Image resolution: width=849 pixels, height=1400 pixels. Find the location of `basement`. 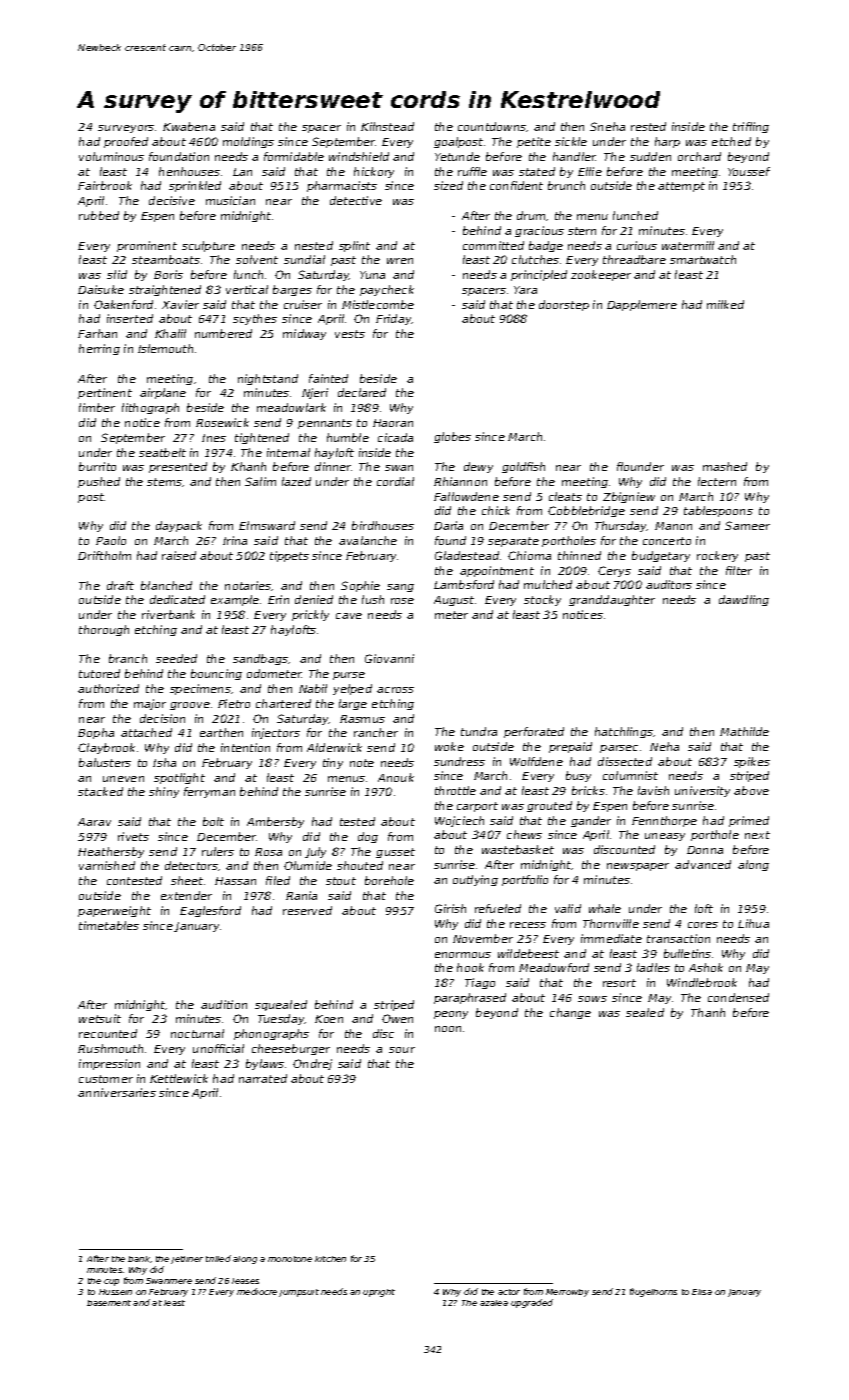

basement is located at coordinates (109, 1303).
